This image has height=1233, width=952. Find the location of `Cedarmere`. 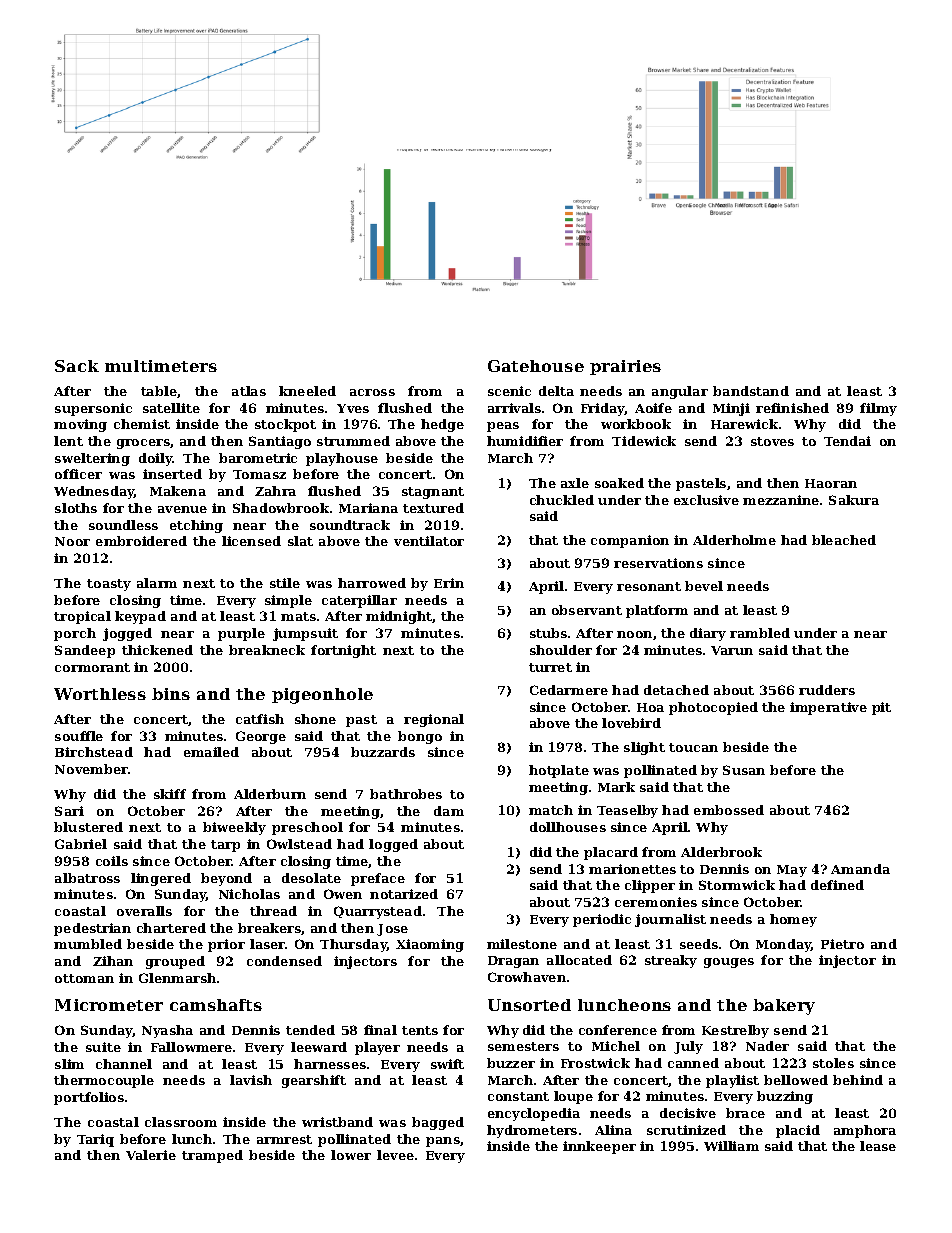

Cedarmere is located at coordinates (569, 690).
